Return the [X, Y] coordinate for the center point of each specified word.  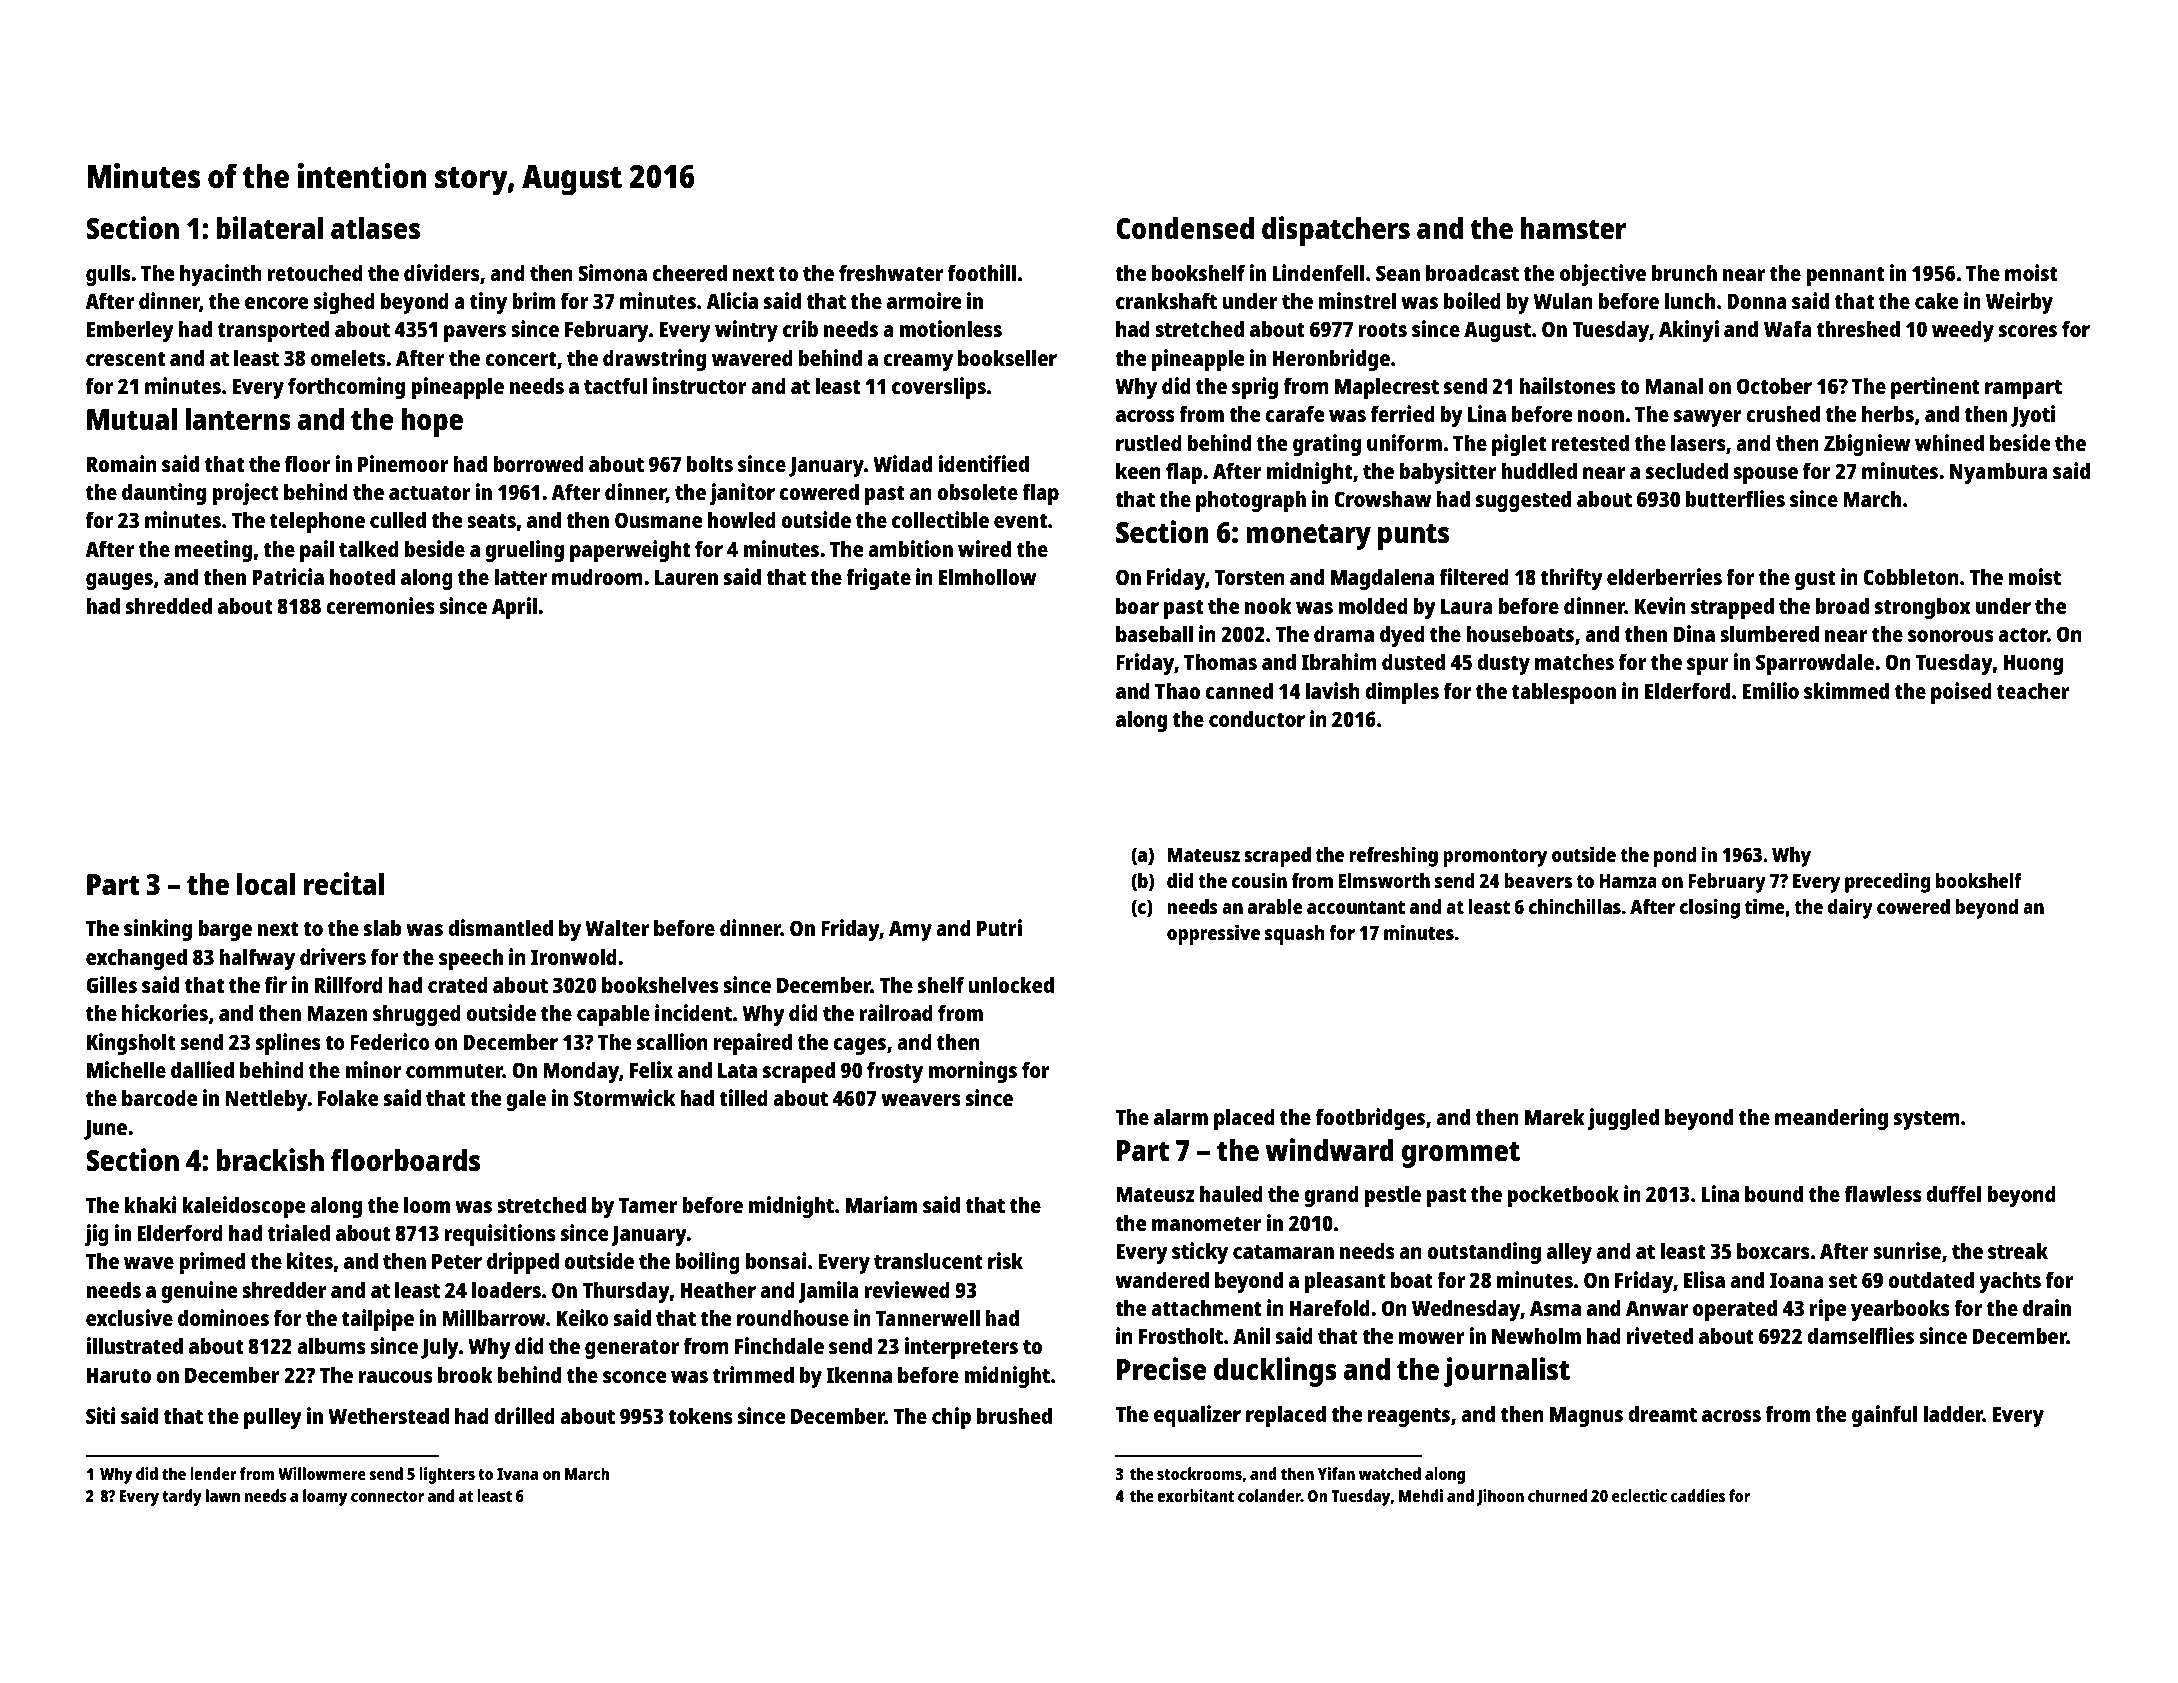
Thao [1177, 691]
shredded [169, 605]
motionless [950, 328]
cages [859, 1046]
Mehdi [1421, 1495]
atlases [375, 228]
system [1927, 1120]
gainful [1884, 1416]
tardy [182, 1497]
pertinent [1935, 388]
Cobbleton [1911, 576]
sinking [158, 930]
